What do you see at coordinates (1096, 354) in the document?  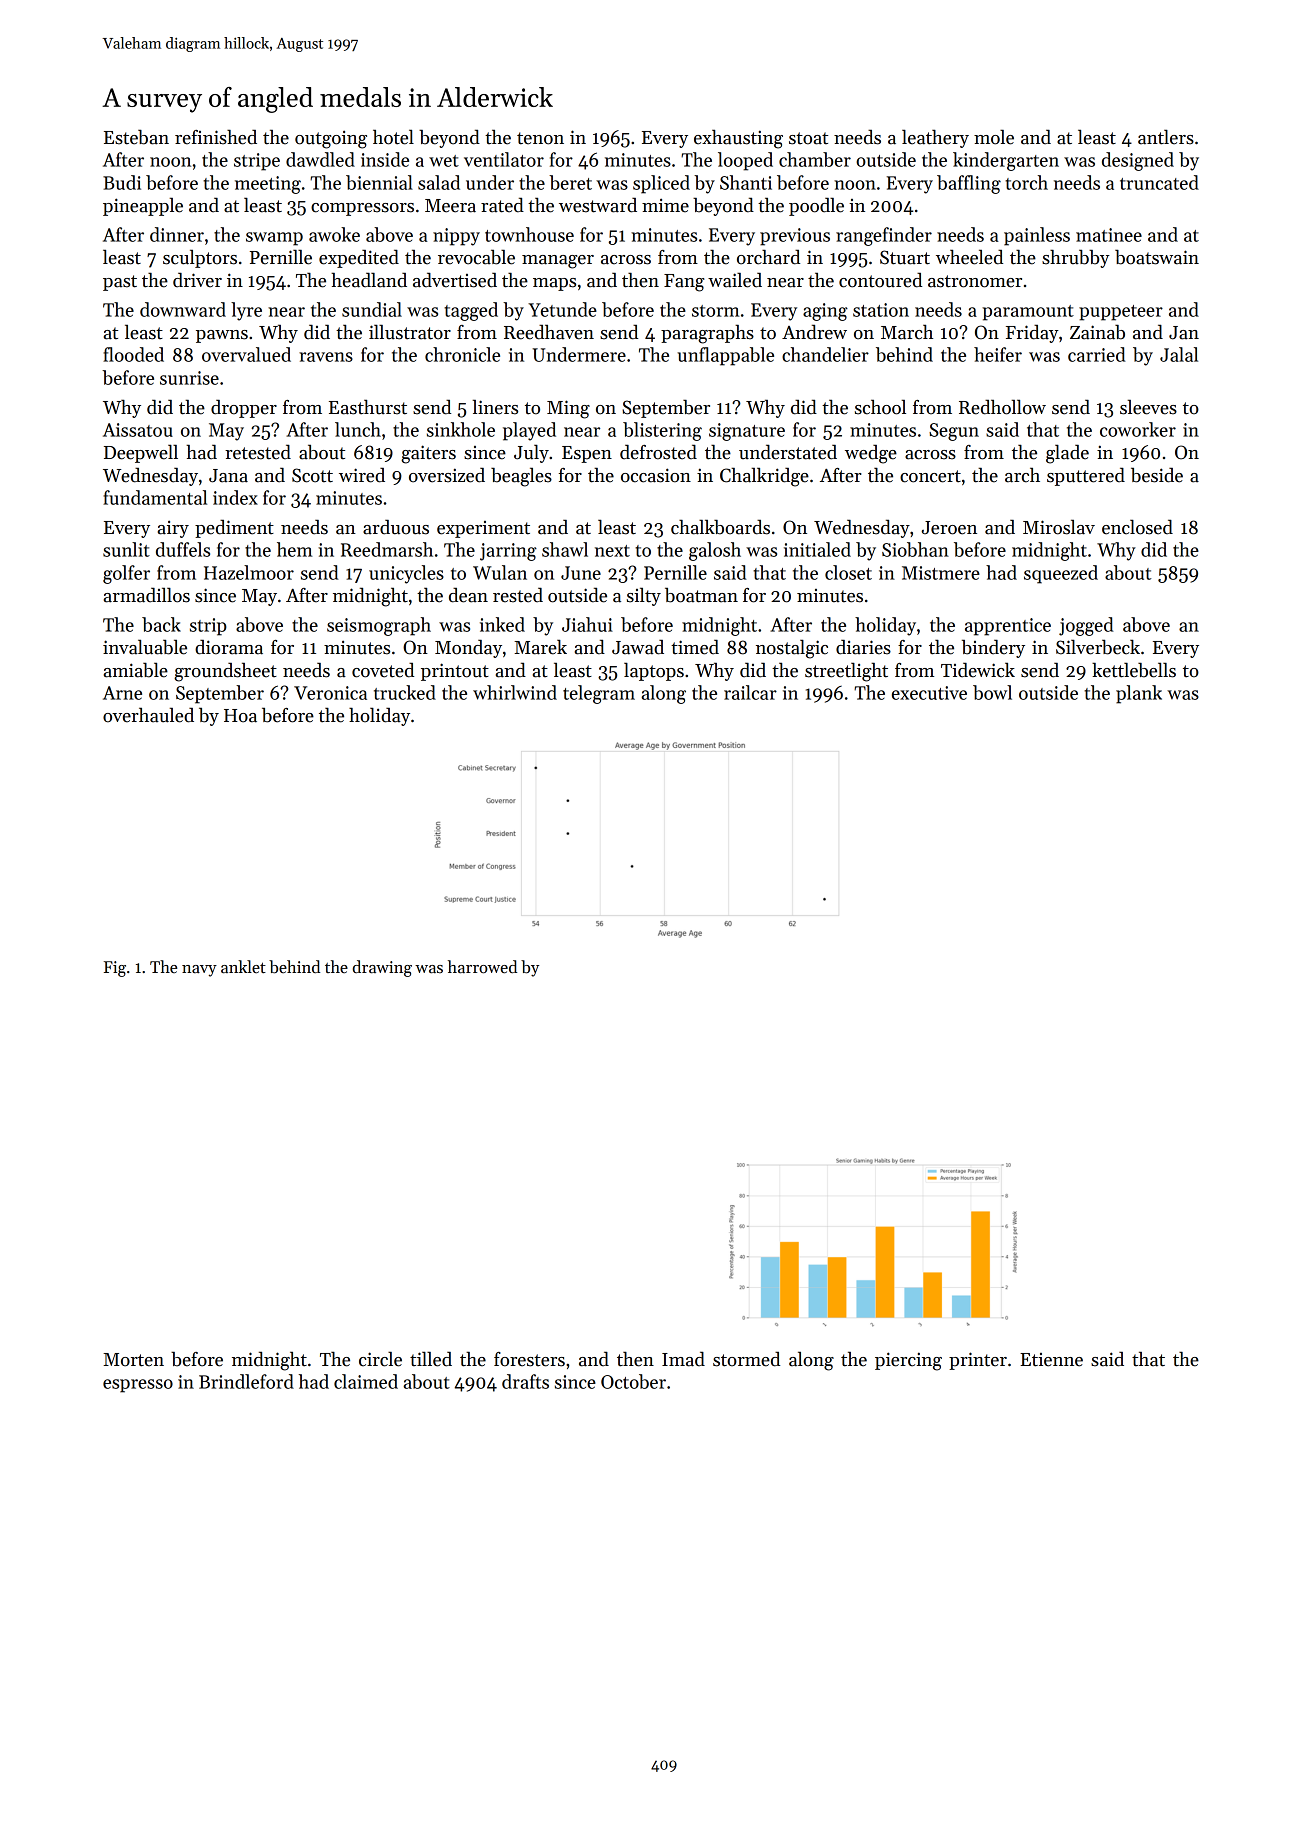 I see `carried` at bounding box center [1096, 354].
